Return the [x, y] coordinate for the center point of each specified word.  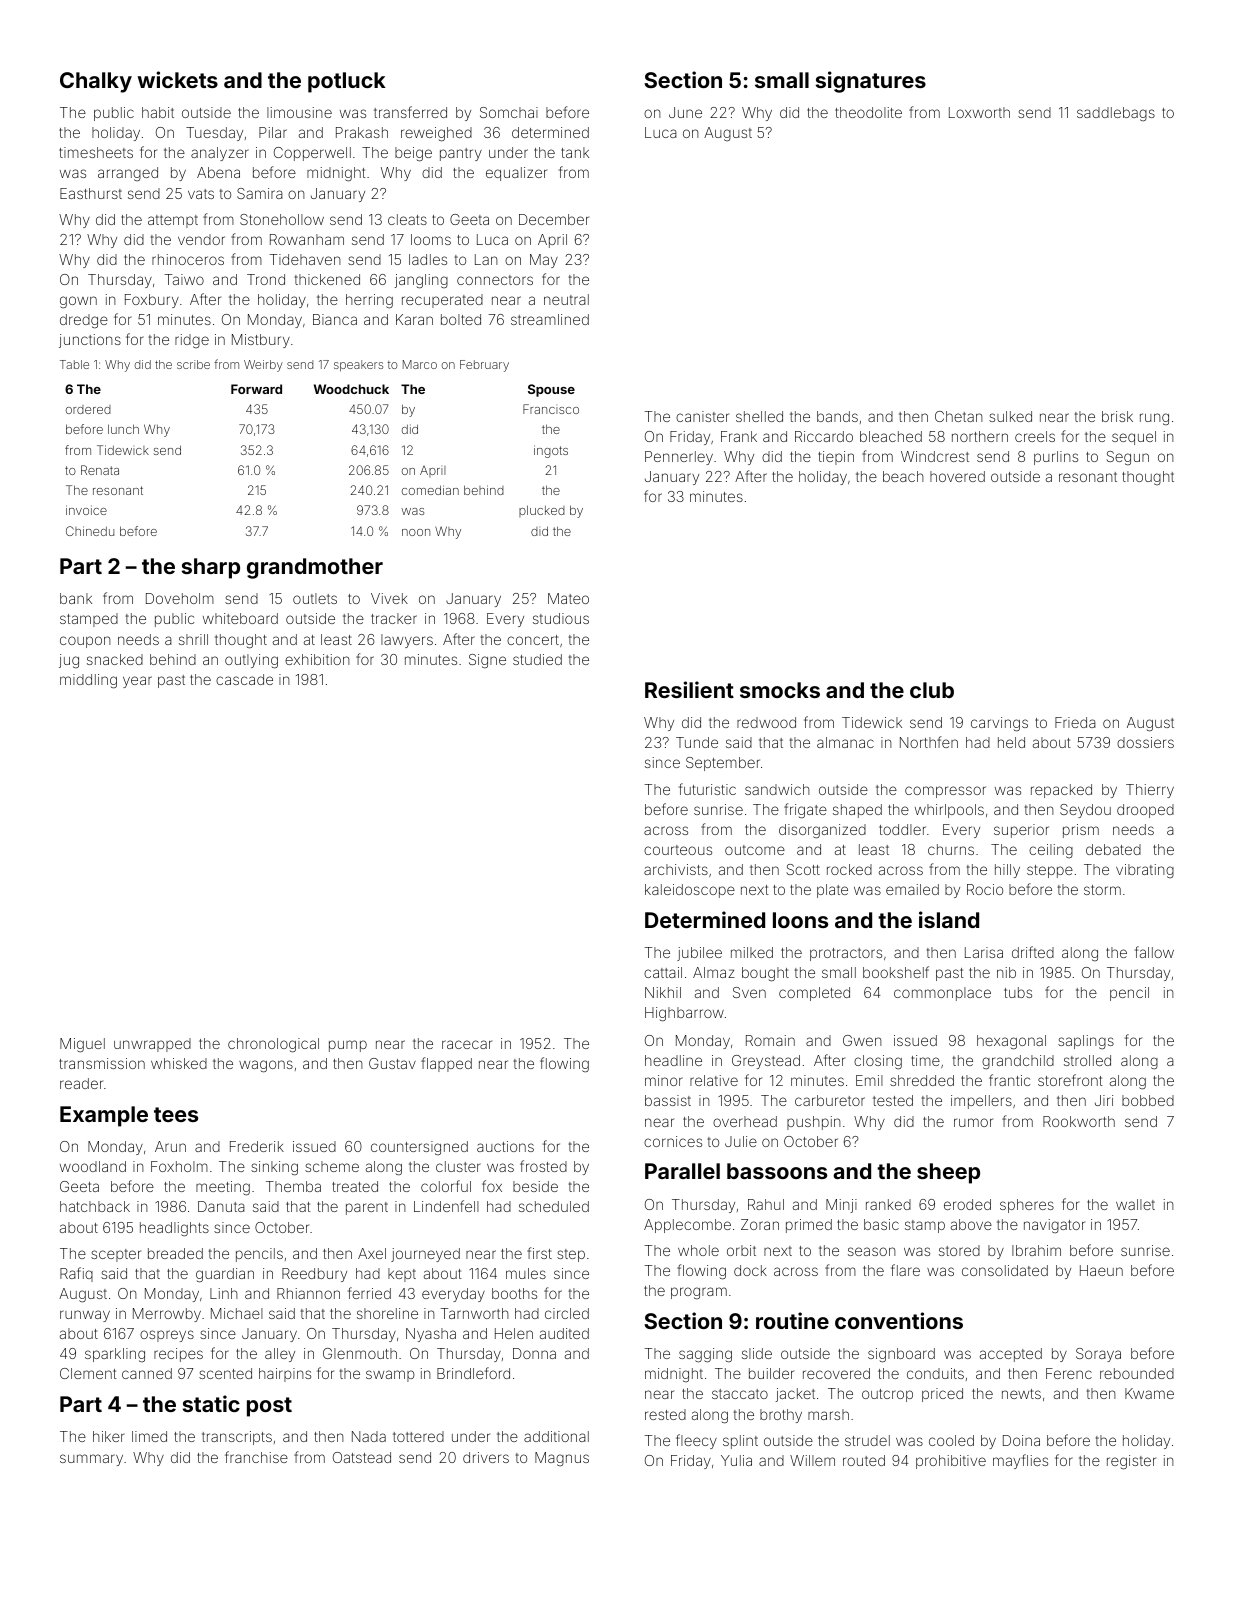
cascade [244, 679]
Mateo [568, 598]
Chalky [96, 82]
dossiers [1145, 742]
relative [714, 1080]
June [685, 112]
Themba [293, 1186]
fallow [1154, 952]
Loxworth [979, 112]
